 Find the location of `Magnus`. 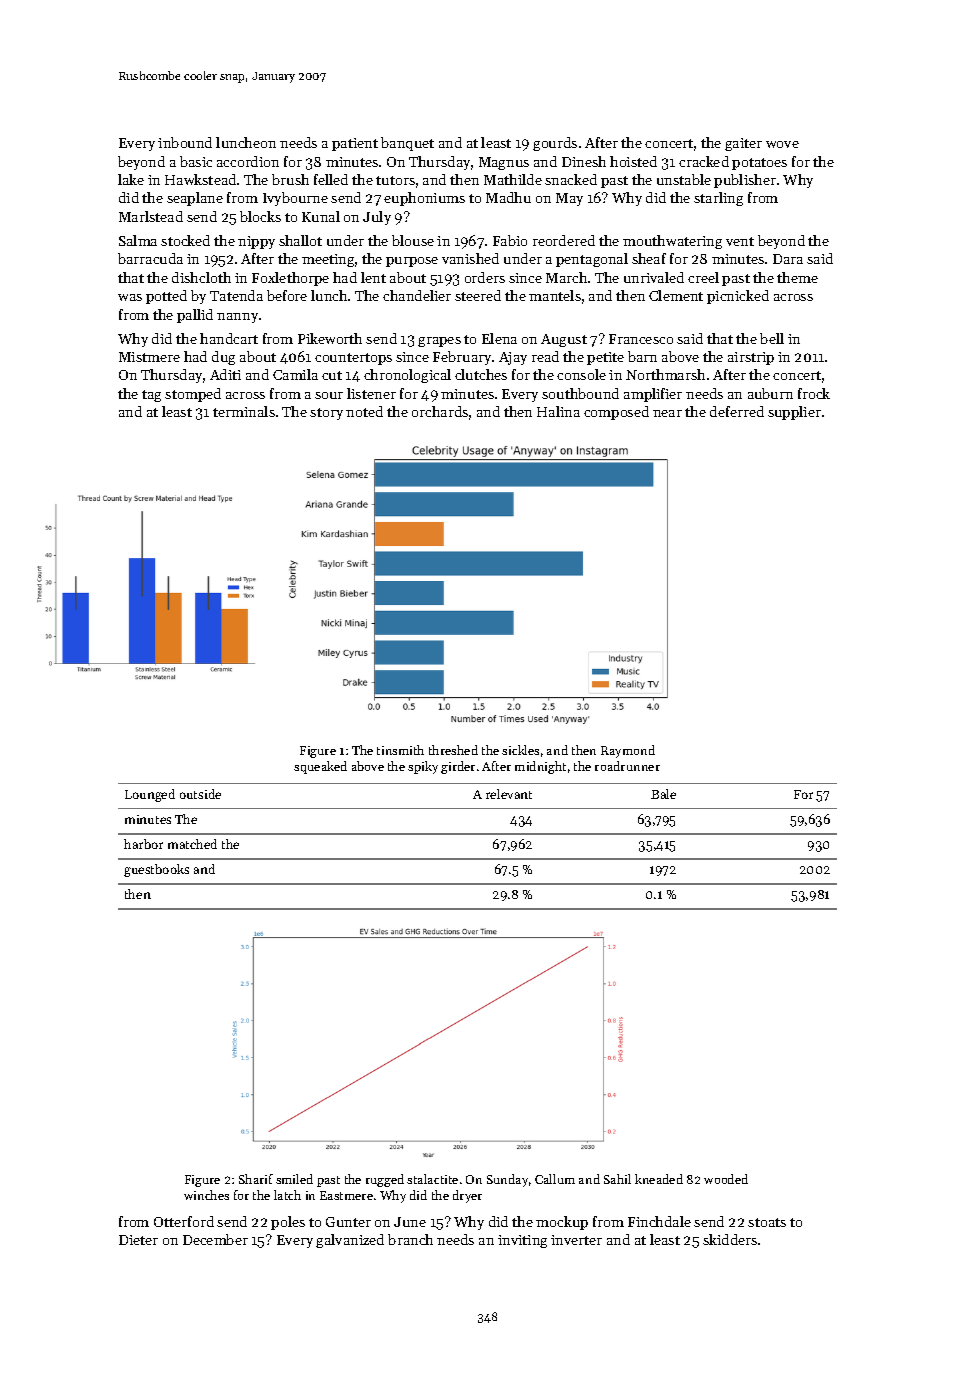

Magnus is located at coordinates (504, 163).
